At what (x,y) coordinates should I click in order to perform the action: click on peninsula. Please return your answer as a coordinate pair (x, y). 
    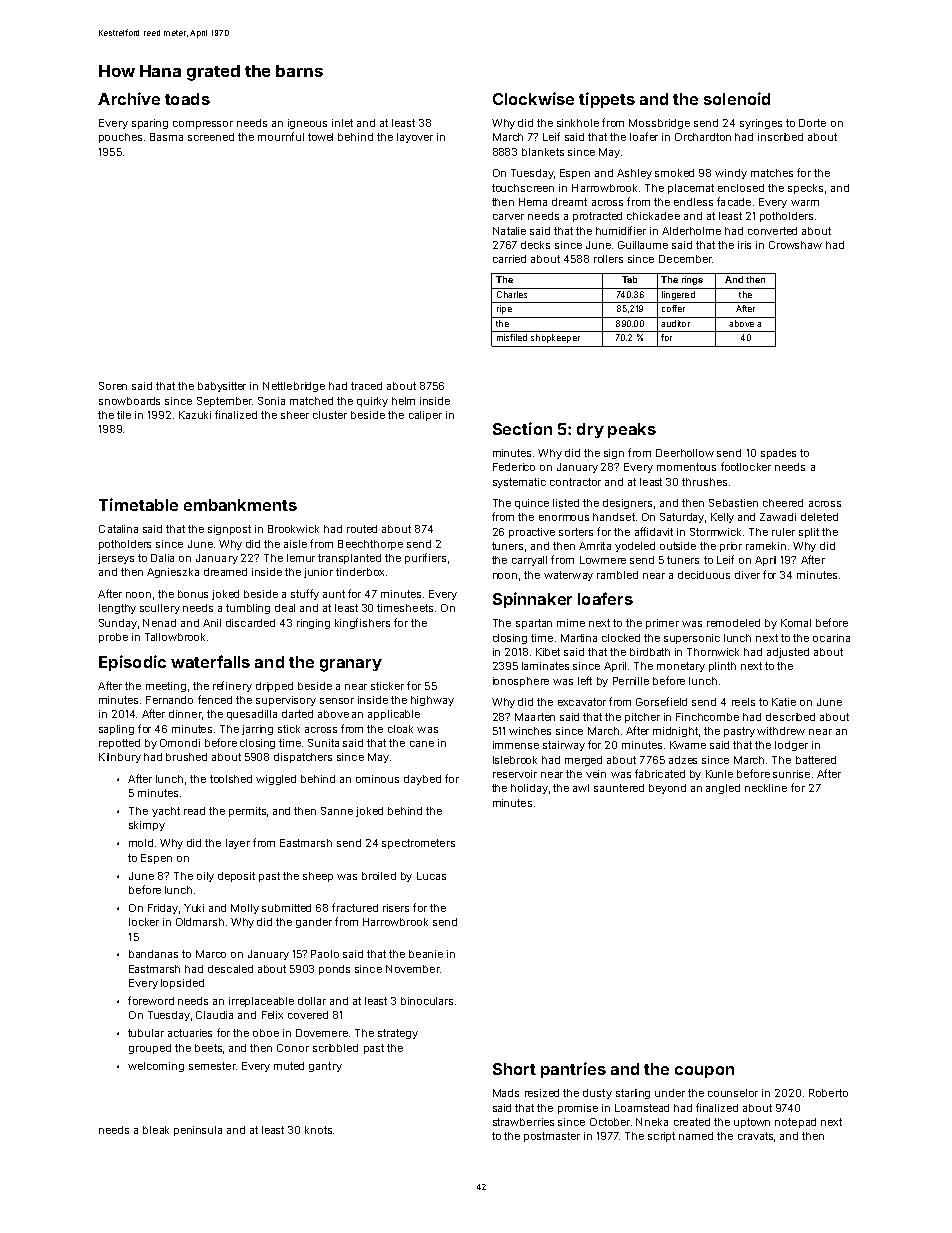
    Looking at the image, I should click on (198, 1131).
